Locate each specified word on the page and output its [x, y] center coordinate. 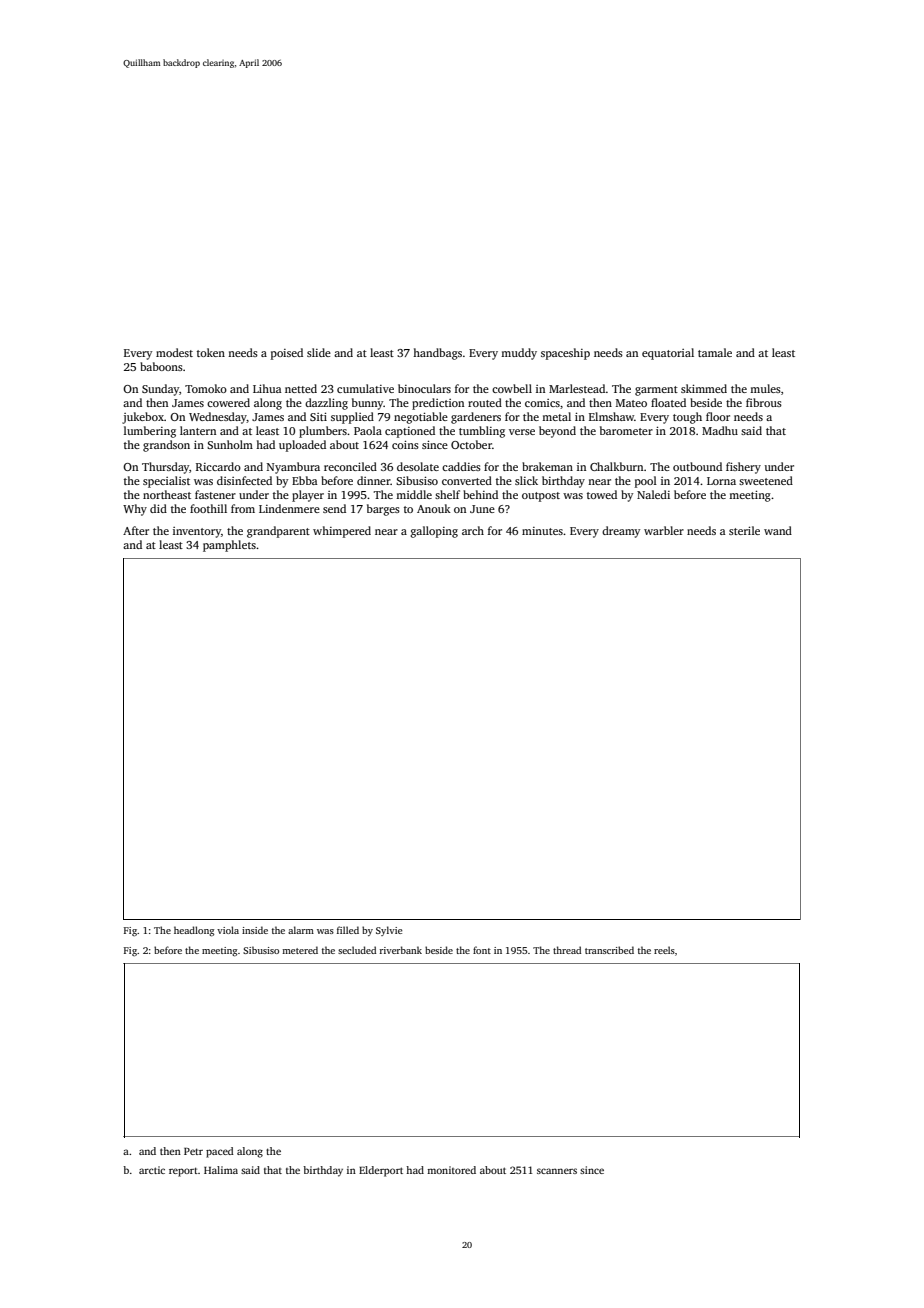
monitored [451, 1170]
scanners [557, 1171]
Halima [221, 1170]
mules [765, 388]
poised [287, 354]
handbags [437, 354]
